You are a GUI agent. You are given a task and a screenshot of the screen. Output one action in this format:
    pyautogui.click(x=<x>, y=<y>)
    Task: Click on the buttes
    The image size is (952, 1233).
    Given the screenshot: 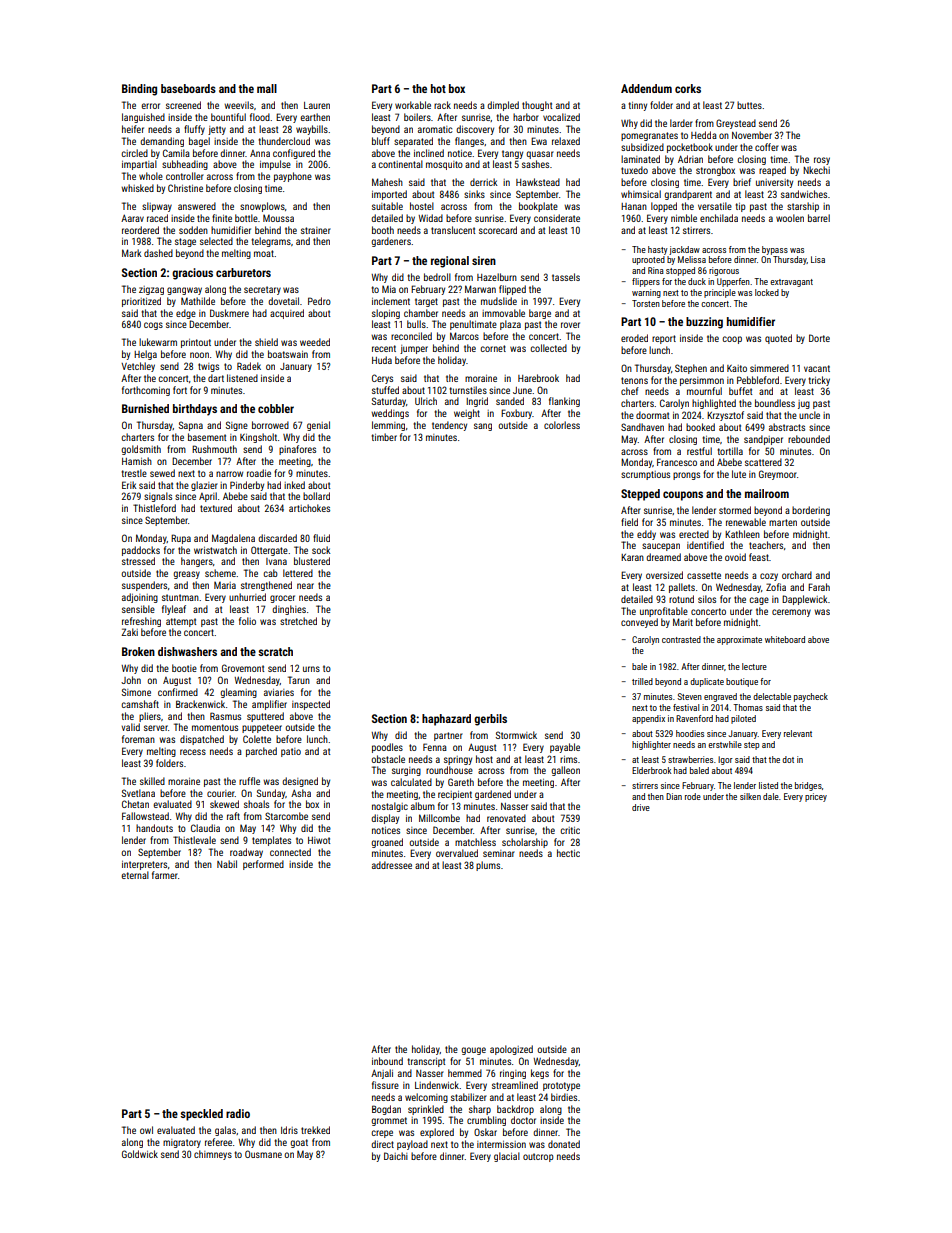 What is the action you would take?
    pyautogui.click(x=749, y=105)
